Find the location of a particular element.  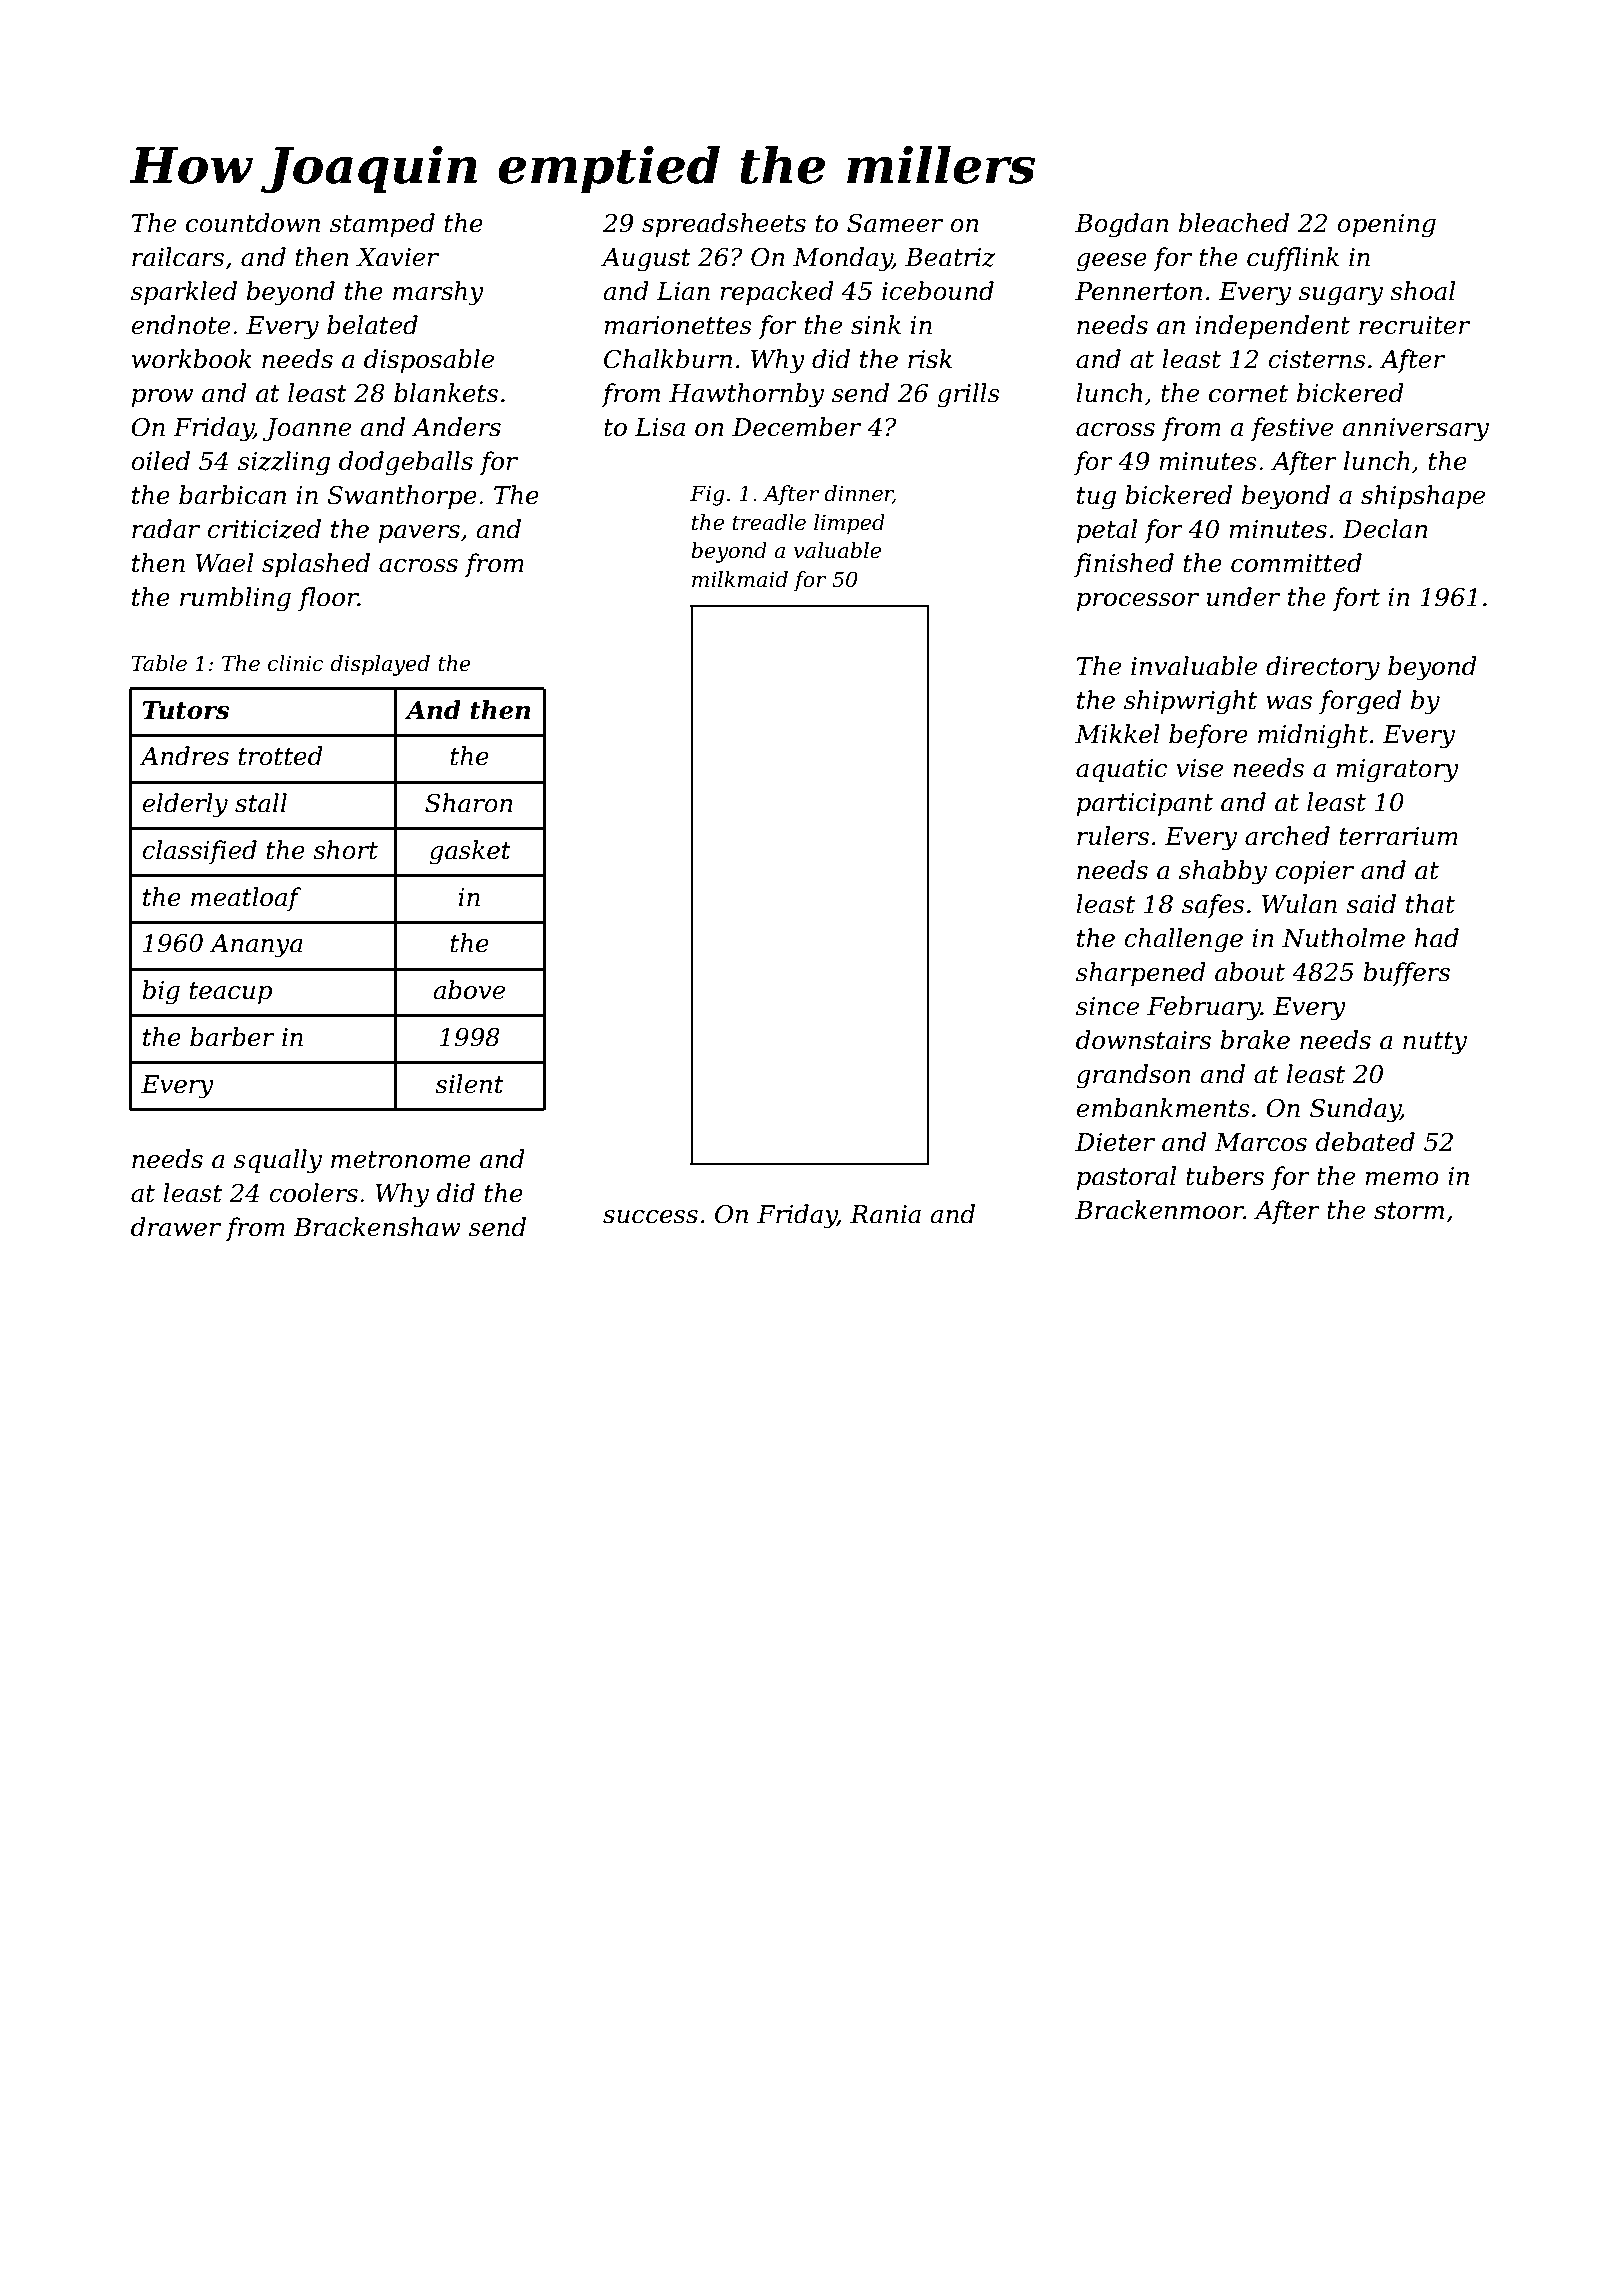

forged is located at coordinates (1360, 702).
